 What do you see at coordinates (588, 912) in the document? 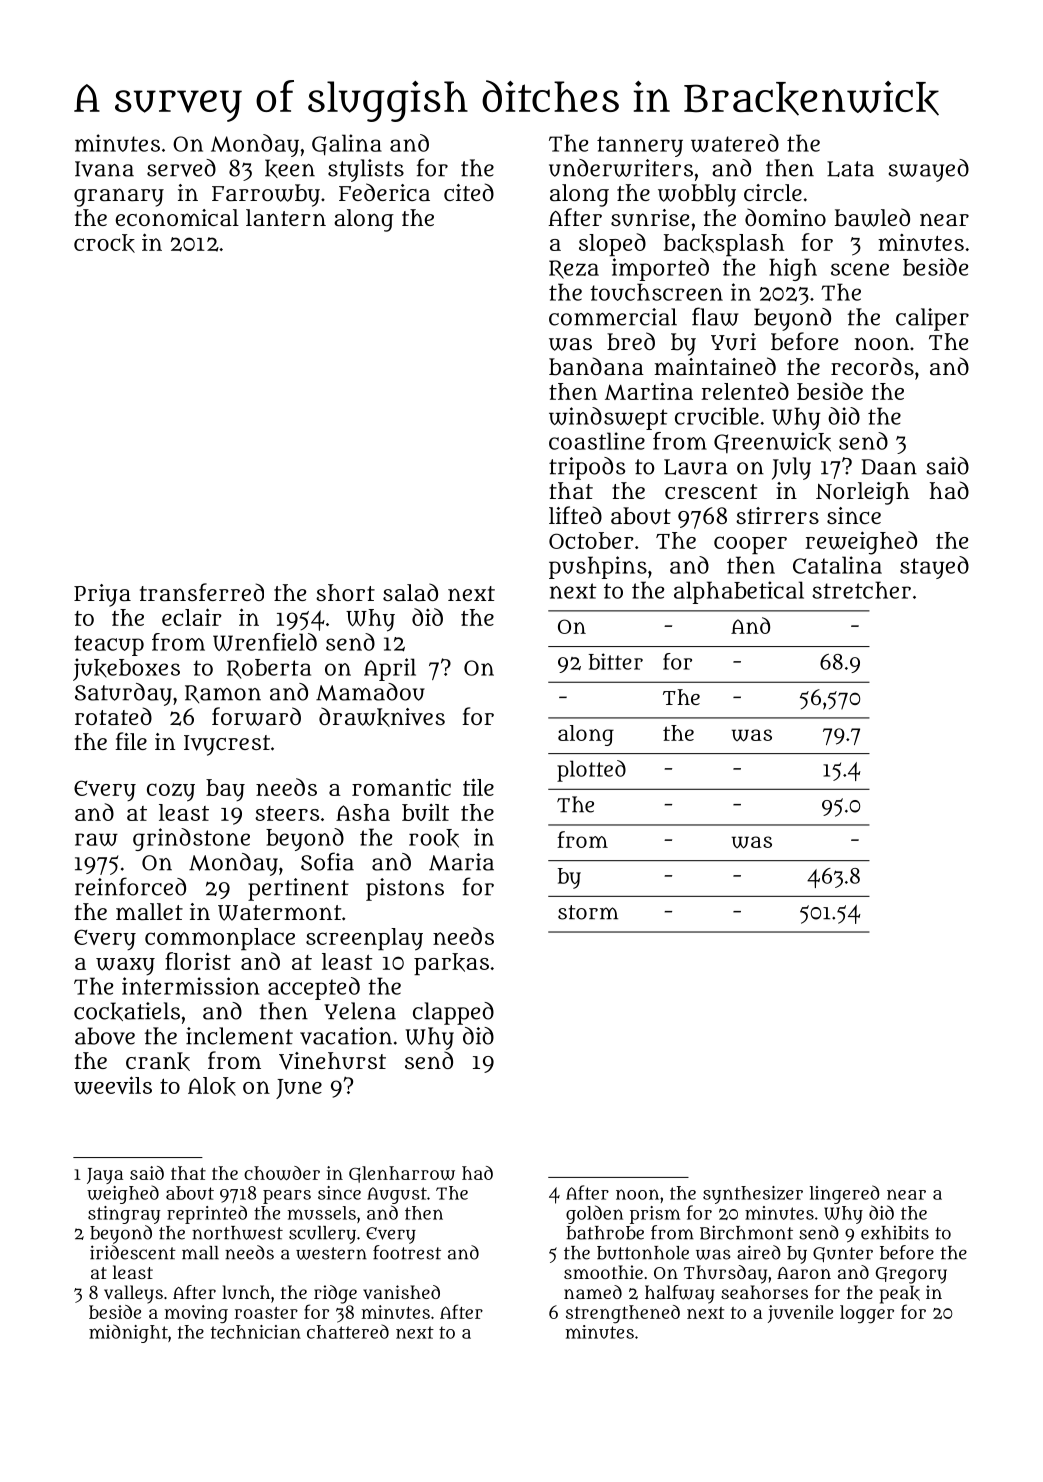
I see `storm` at bounding box center [588, 912].
